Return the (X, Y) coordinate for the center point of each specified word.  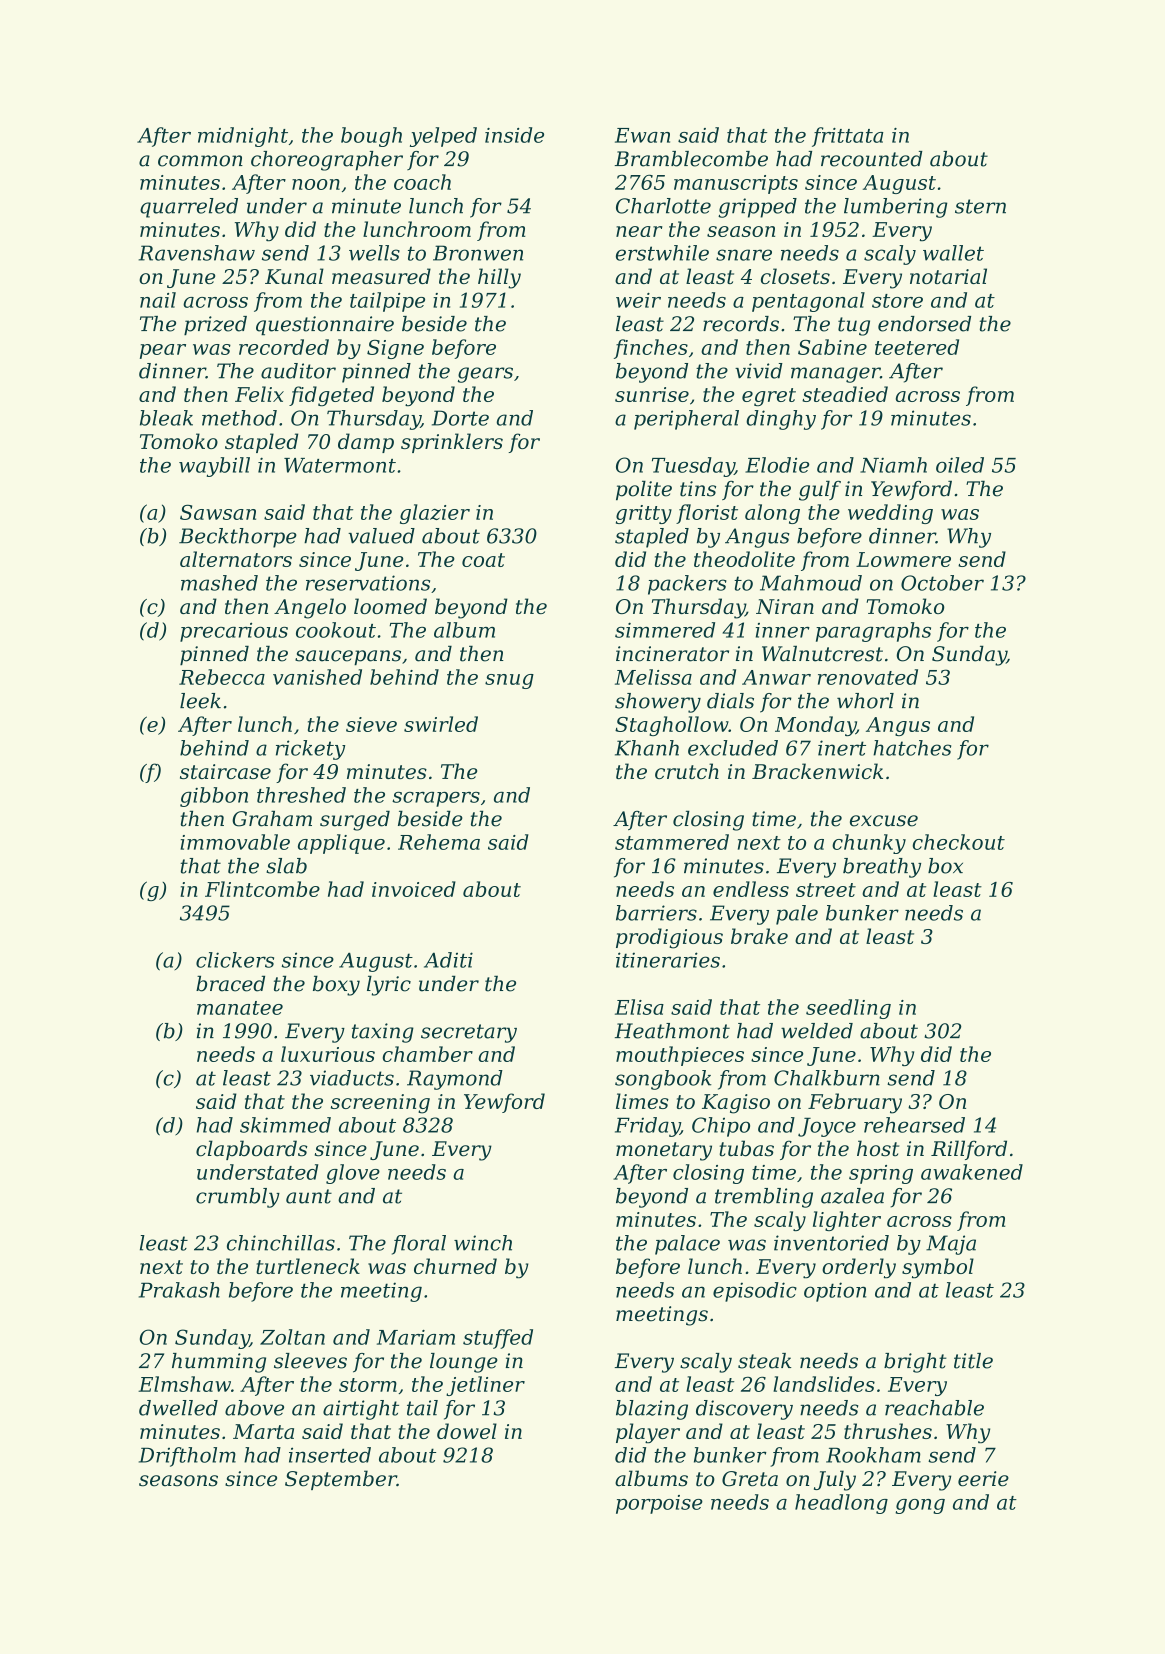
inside (514, 135)
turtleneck (308, 1266)
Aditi (448, 960)
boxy (336, 986)
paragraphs (873, 632)
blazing (652, 1410)
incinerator (672, 654)
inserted (330, 1455)
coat (483, 560)
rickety (310, 750)
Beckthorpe (238, 538)
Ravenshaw (197, 253)
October (942, 583)
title (973, 1361)
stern (980, 206)
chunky (869, 844)
